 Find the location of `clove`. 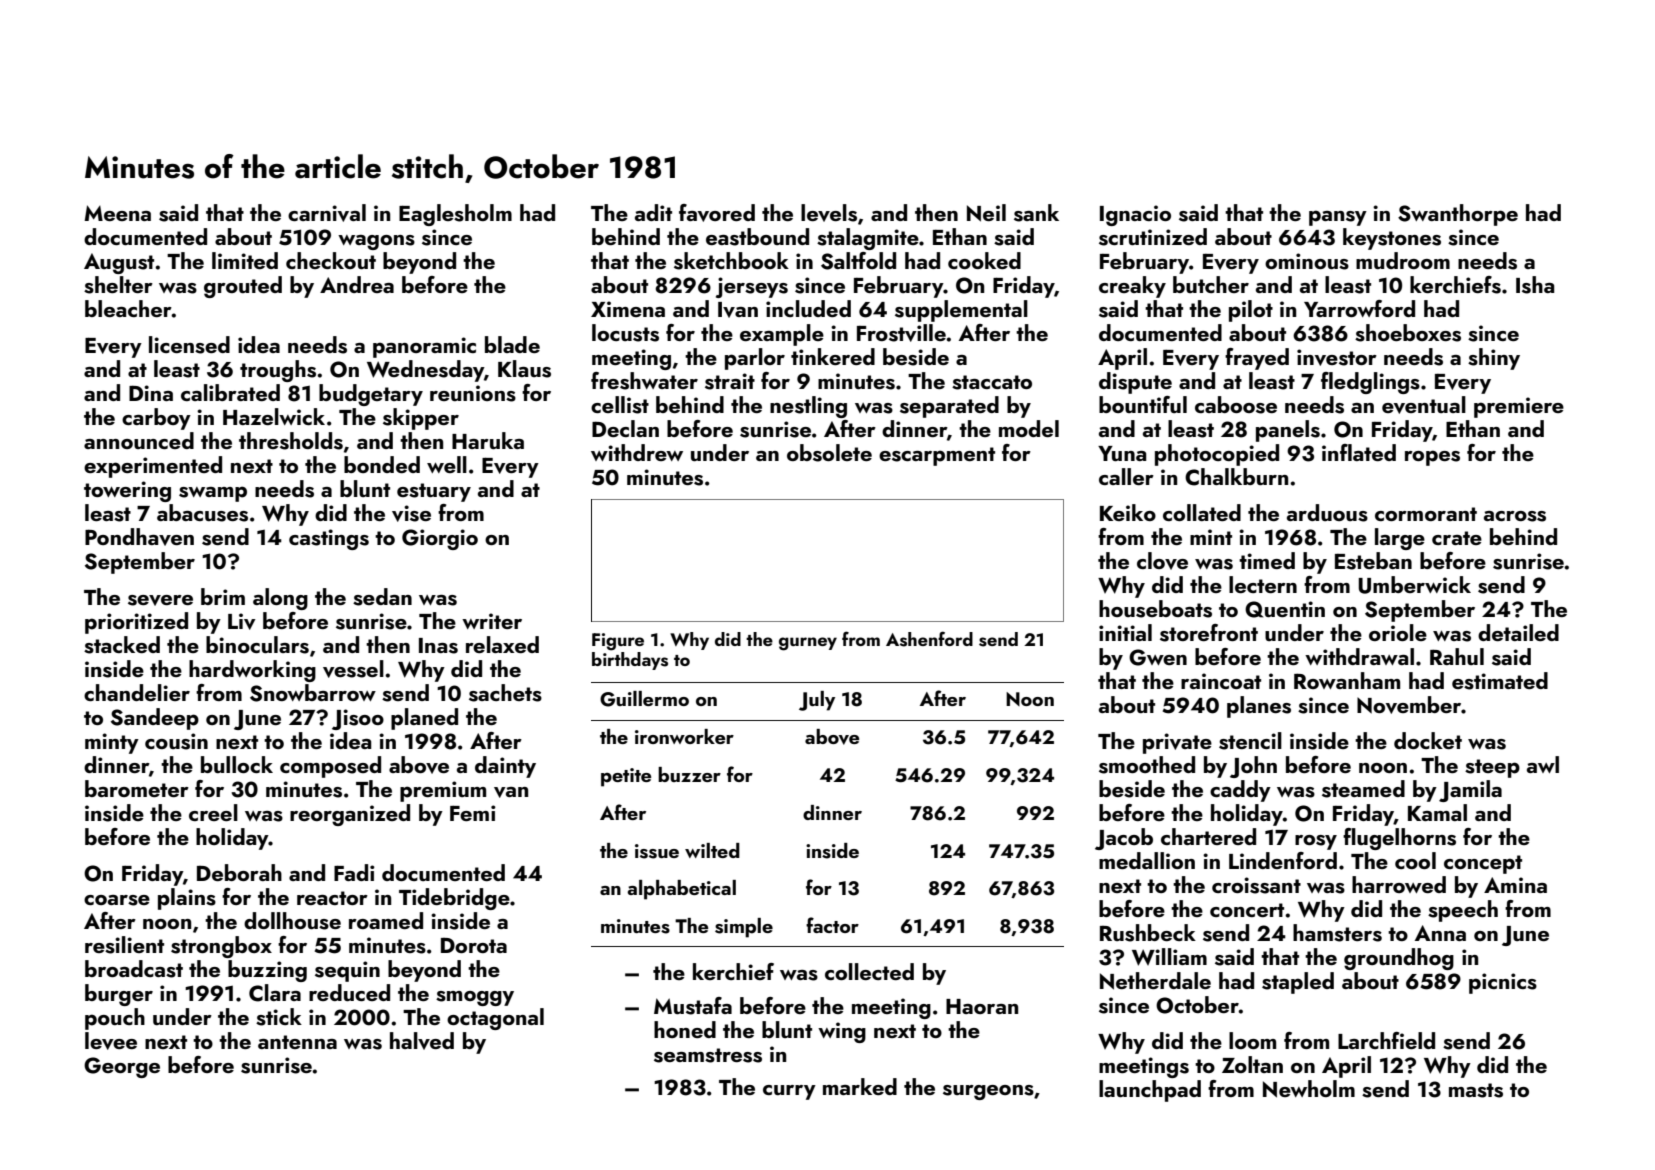

clove is located at coordinates (1162, 561).
